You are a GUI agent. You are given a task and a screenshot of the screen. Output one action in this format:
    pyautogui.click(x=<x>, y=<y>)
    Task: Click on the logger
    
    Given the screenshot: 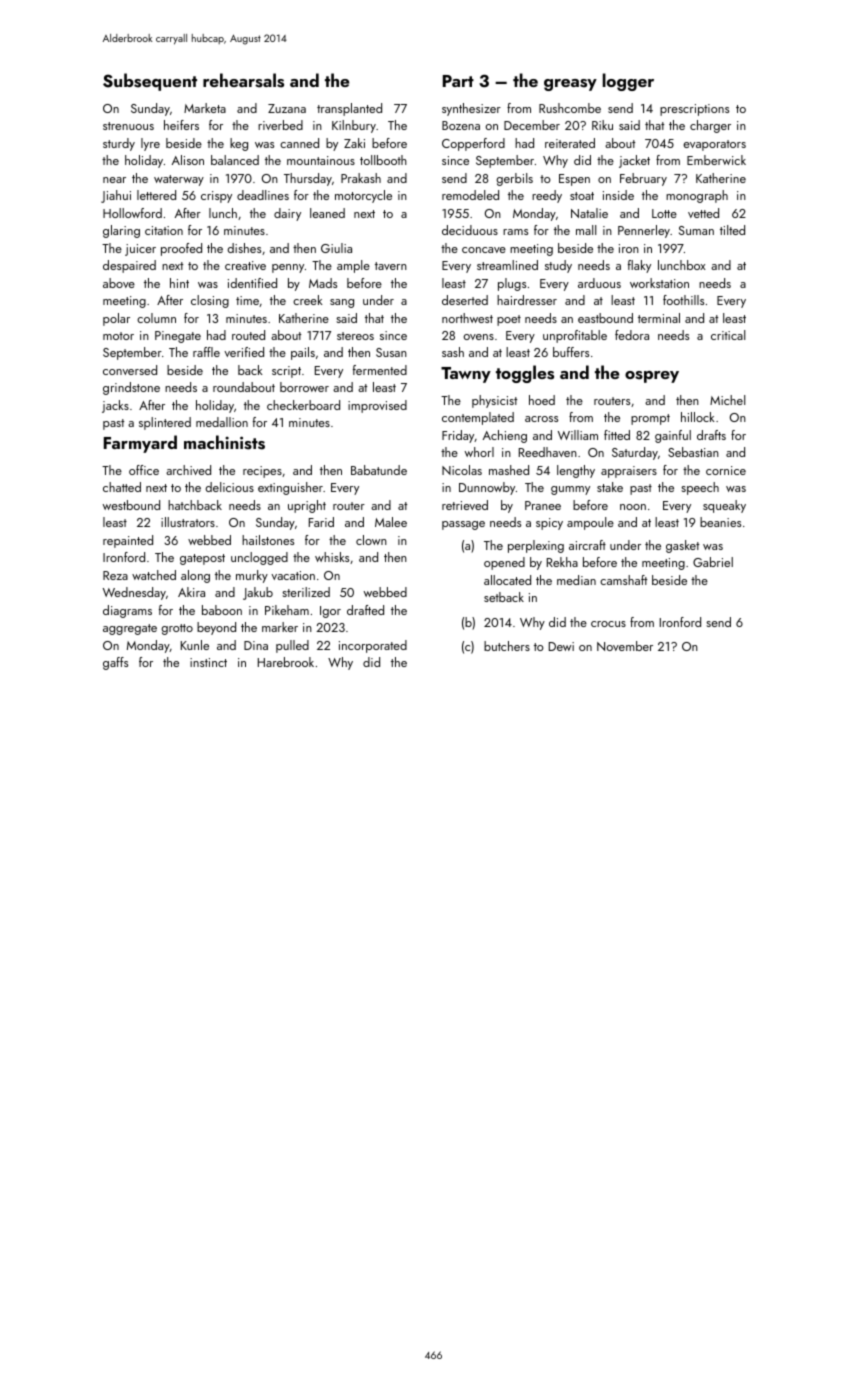 What is the action you would take?
    pyautogui.click(x=628, y=82)
